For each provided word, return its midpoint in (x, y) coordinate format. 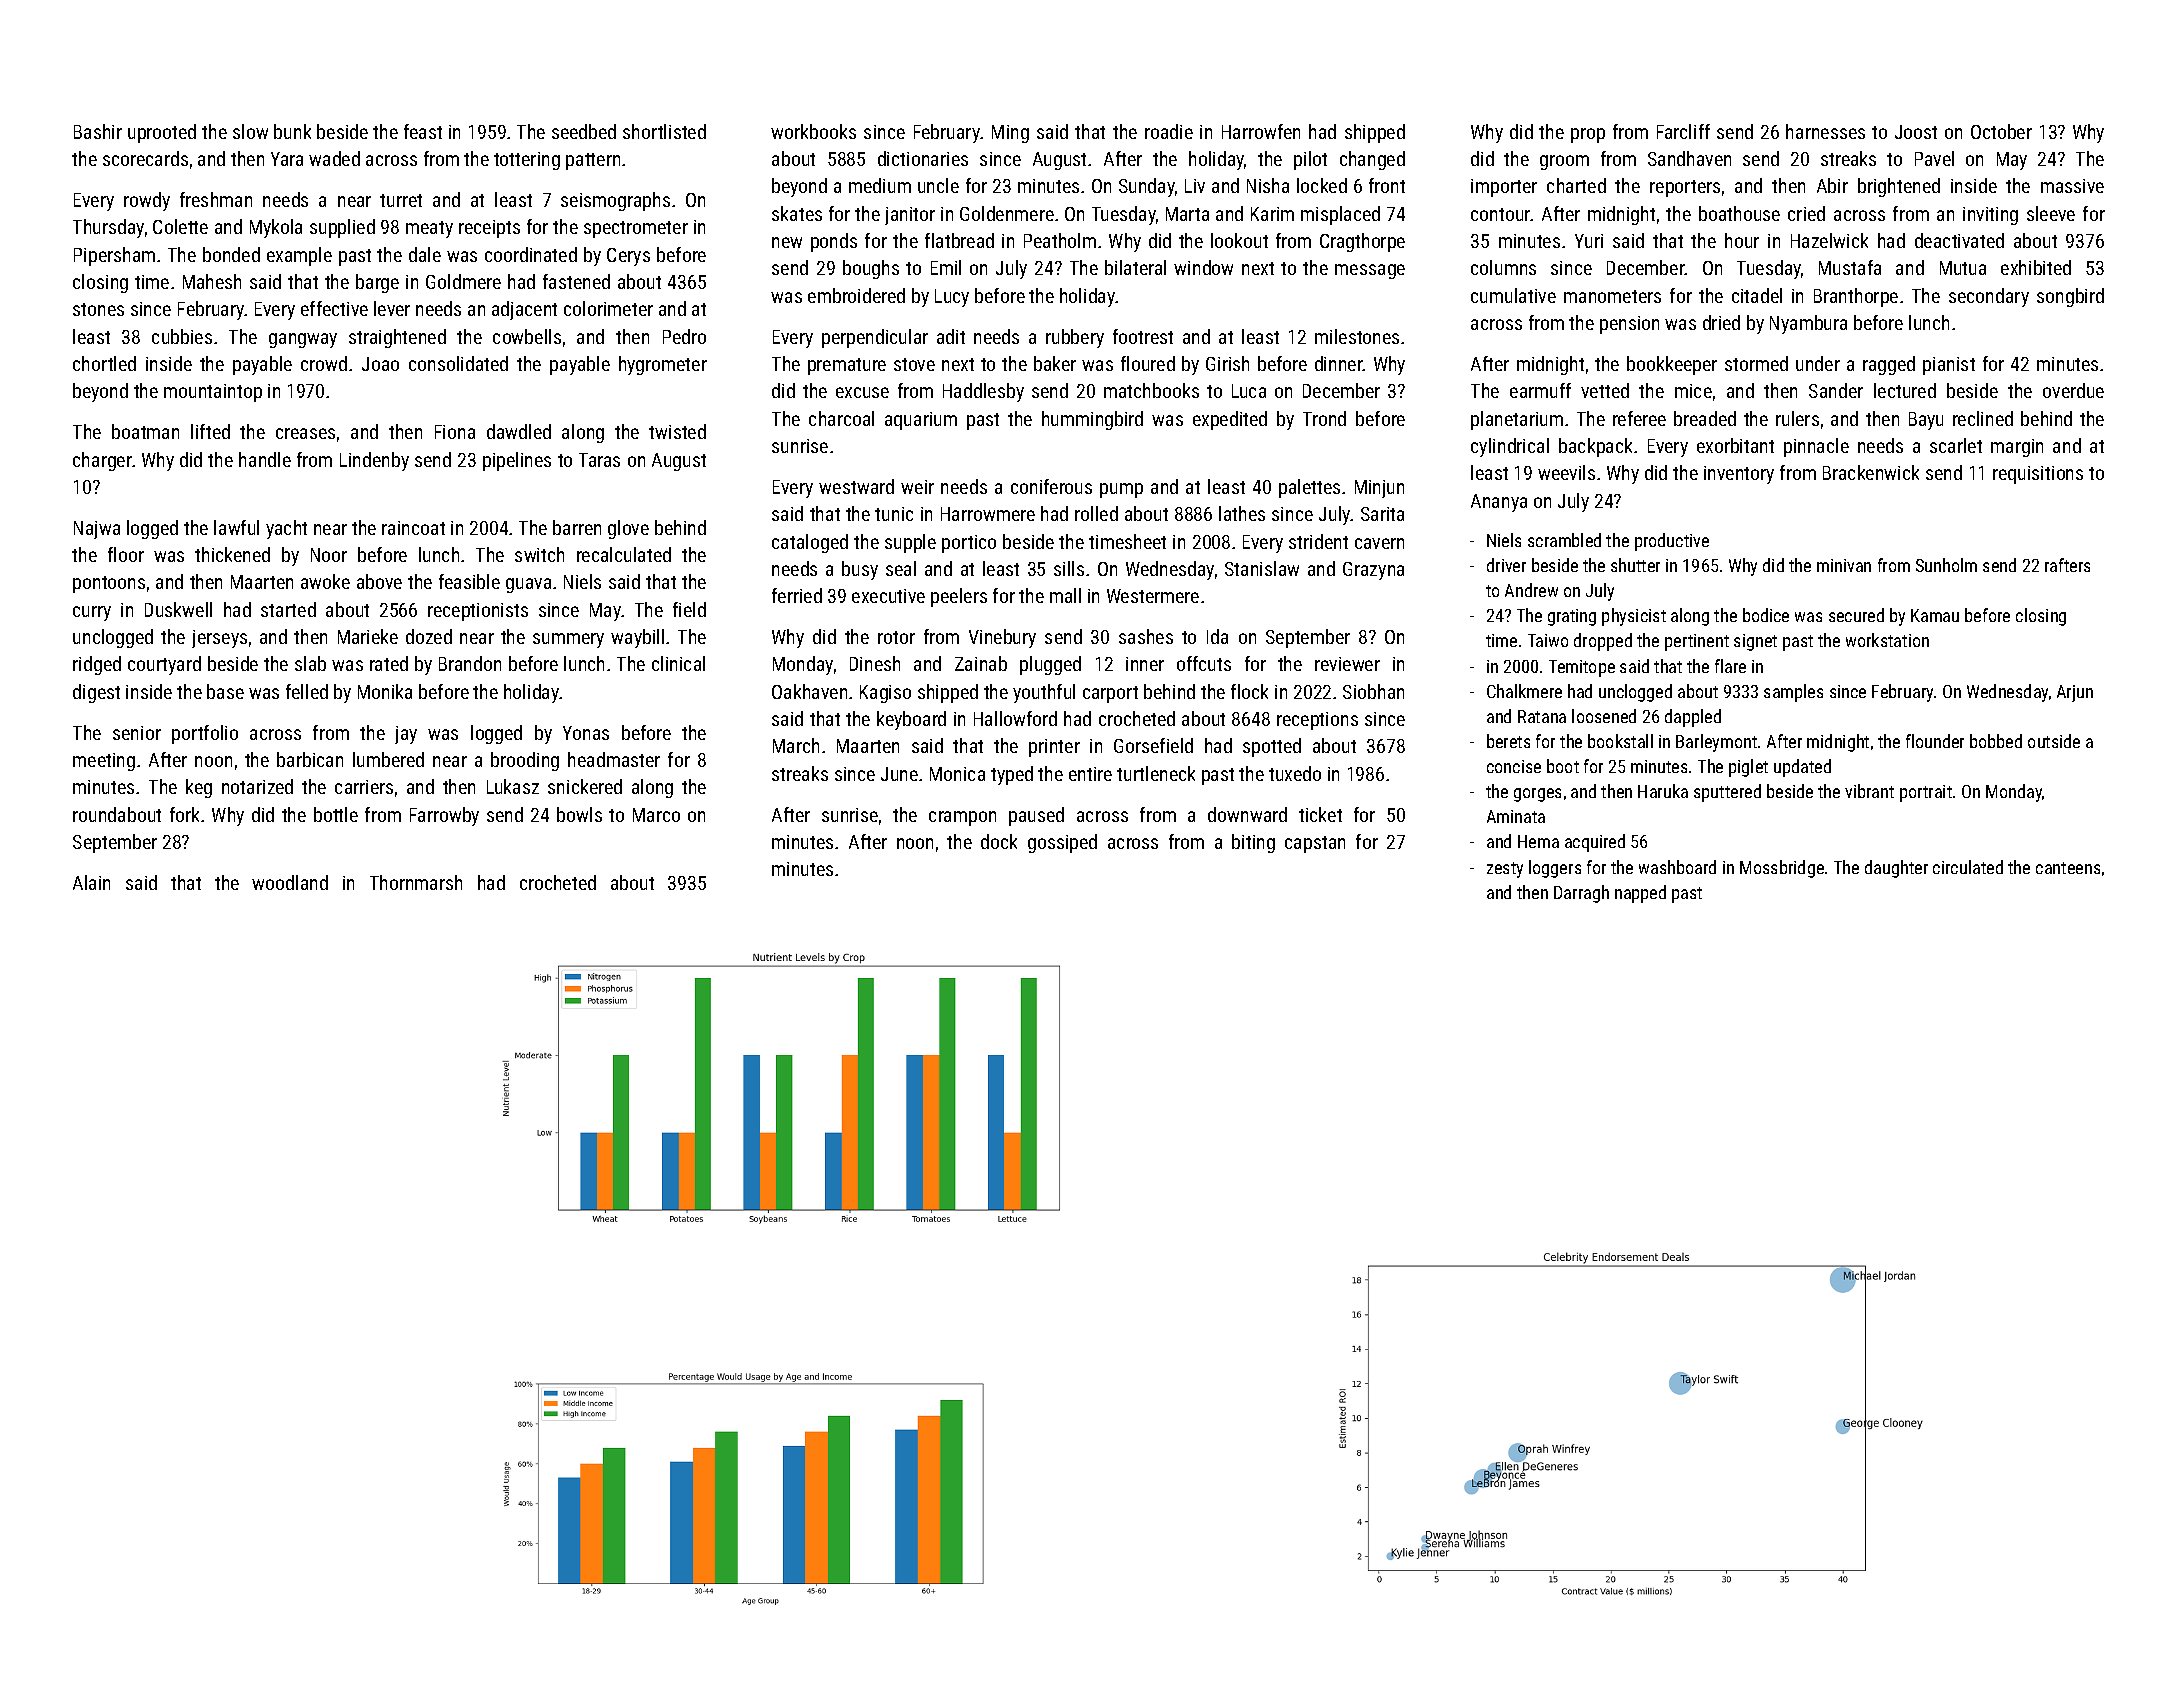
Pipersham (114, 256)
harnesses (1825, 131)
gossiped (1062, 843)
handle (265, 459)
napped (1640, 894)
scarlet (1956, 445)
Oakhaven (809, 691)
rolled (1096, 513)
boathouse (1739, 213)
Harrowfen (1261, 131)
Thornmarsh (416, 882)
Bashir (98, 131)
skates (797, 213)
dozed (429, 636)
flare (1730, 666)
